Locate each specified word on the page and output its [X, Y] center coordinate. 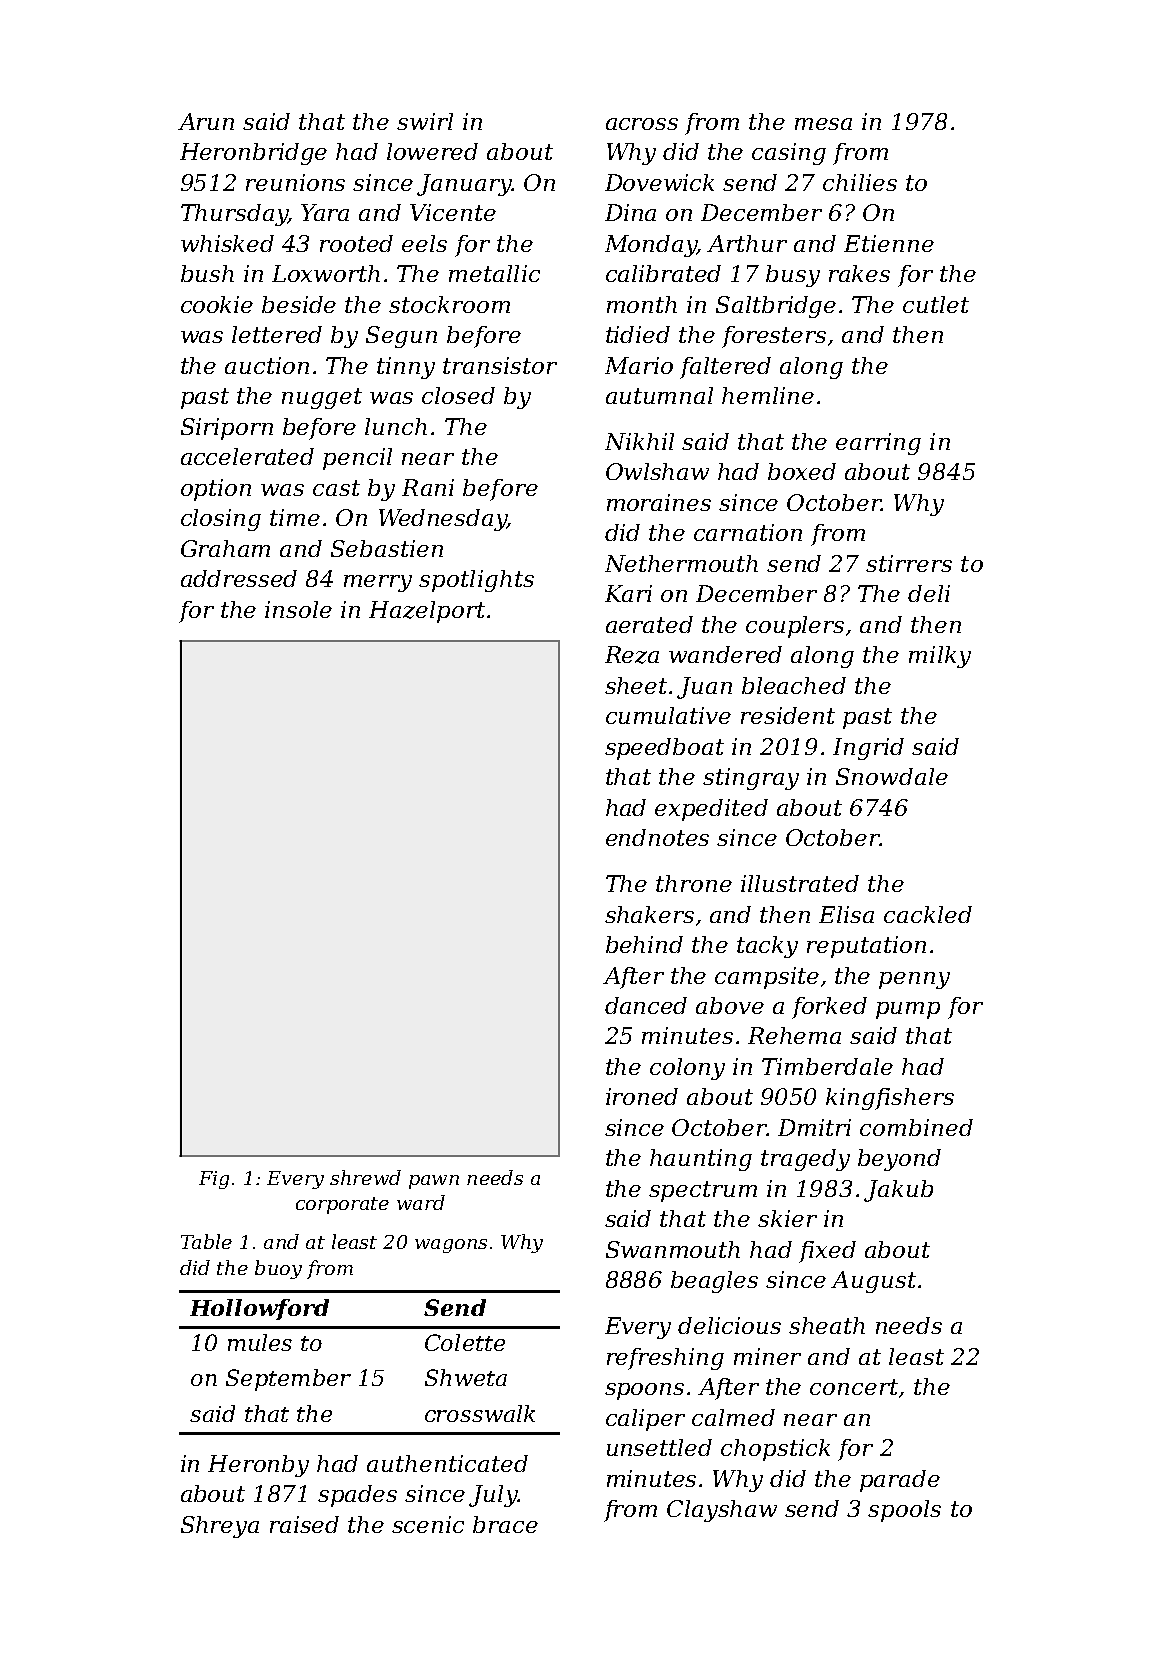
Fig [214, 1180]
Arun [206, 121]
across [642, 124]
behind [644, 944]
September [288, 1380]
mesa [823, 124]
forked [829, 1008]
